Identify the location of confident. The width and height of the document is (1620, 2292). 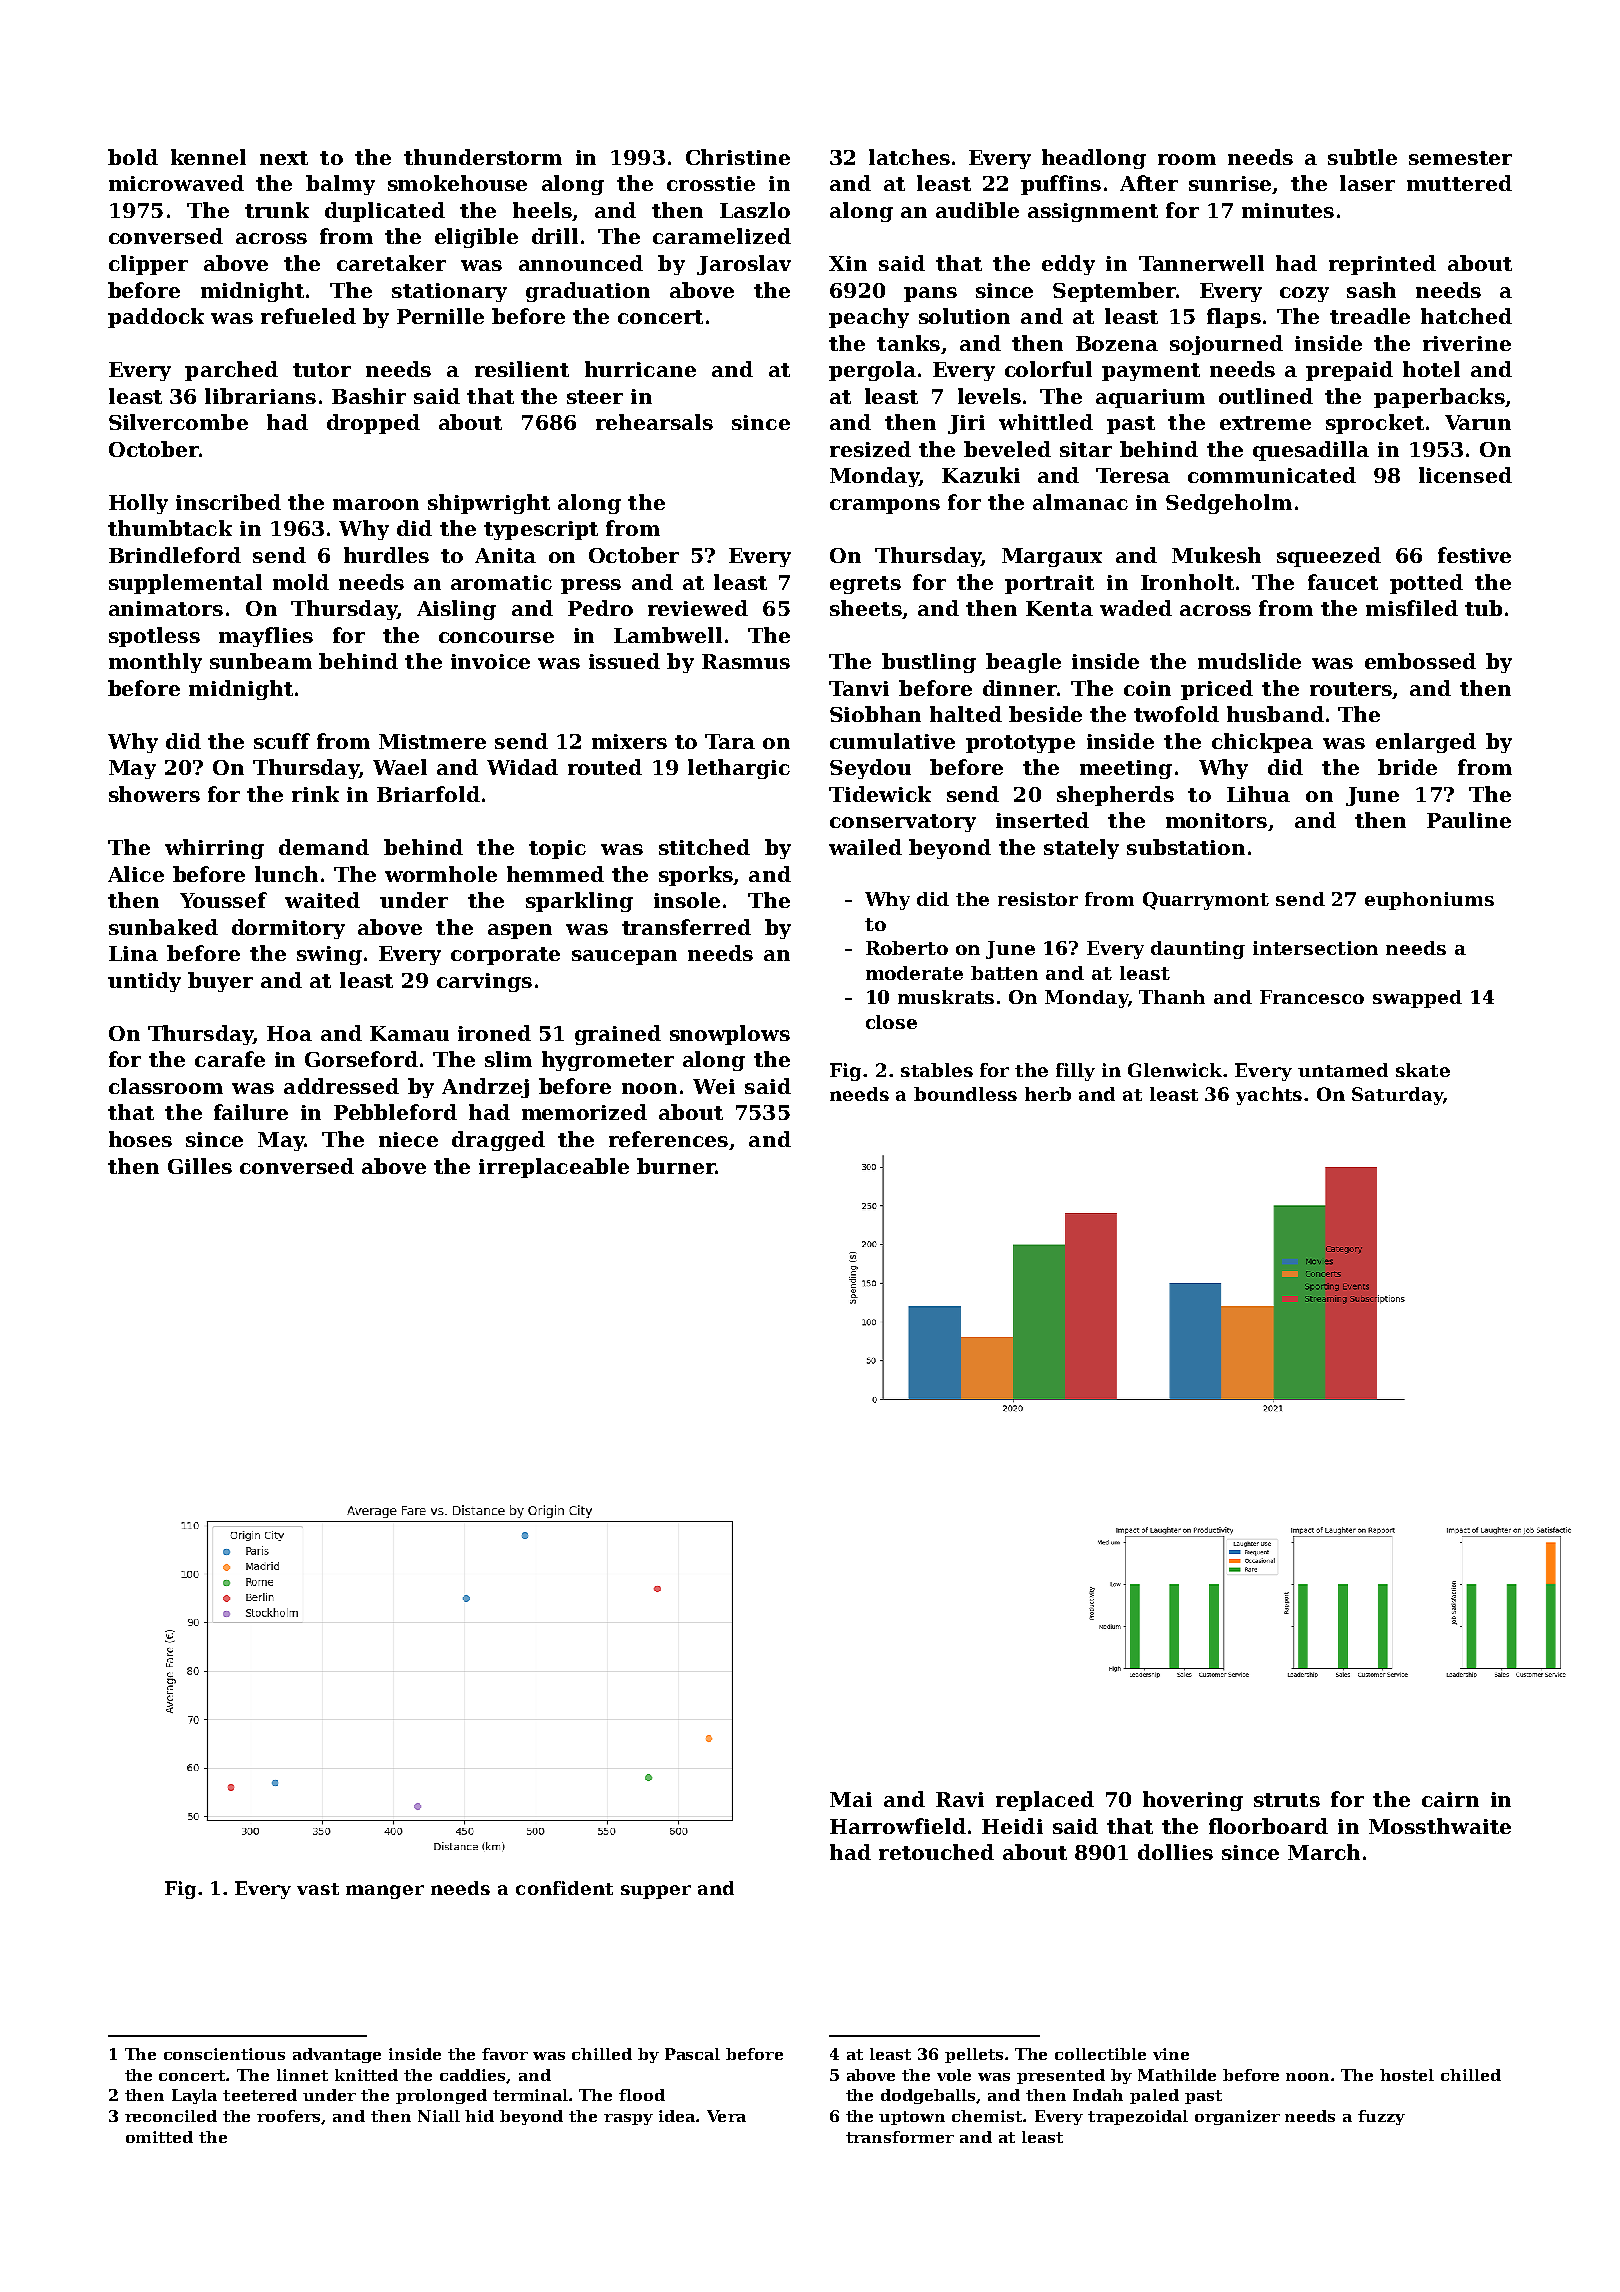
(564, 1888).
